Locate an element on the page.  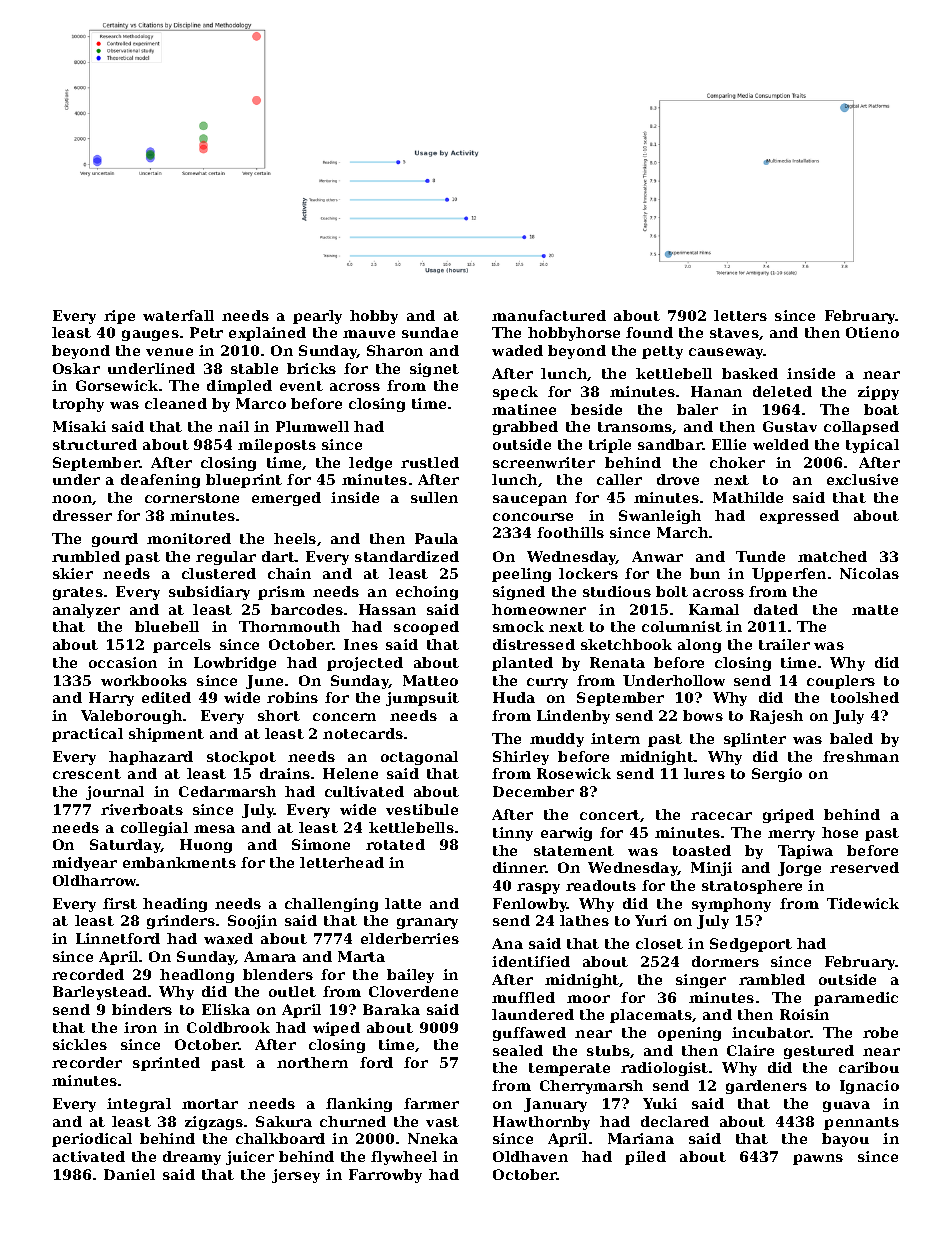
iron is located at coordinates (140, 1027).
